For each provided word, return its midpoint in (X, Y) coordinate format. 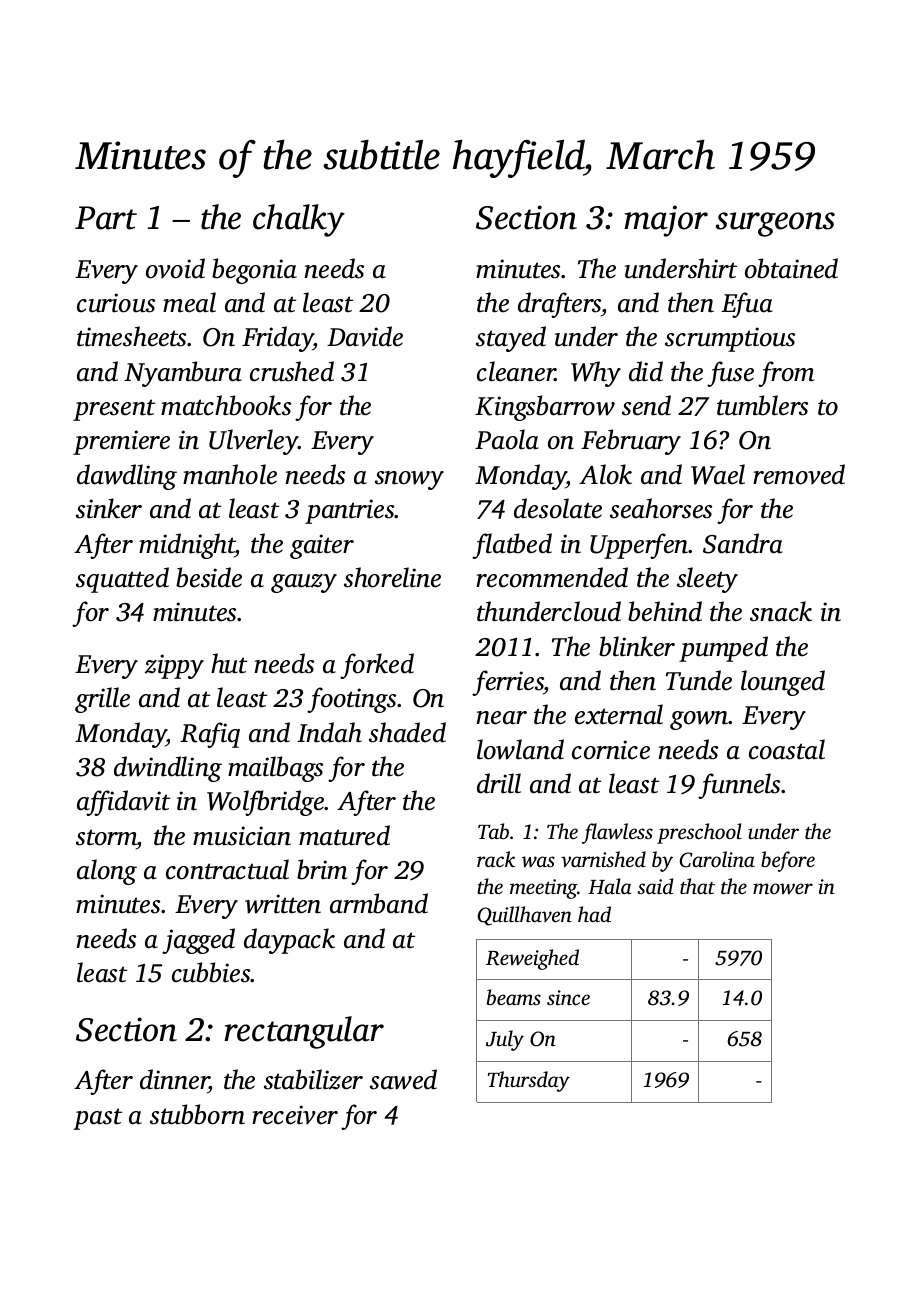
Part (106, 218)
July (505, 1040)
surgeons (775, 224)
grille (102, 700)
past (97, 1119)
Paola (507, 439)
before (788, 861)
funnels (739, 786)
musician (242, 836)
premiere (121, 442)
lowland (520, 749)
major (666, 221)
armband (379, 903)
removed (799, 474)
